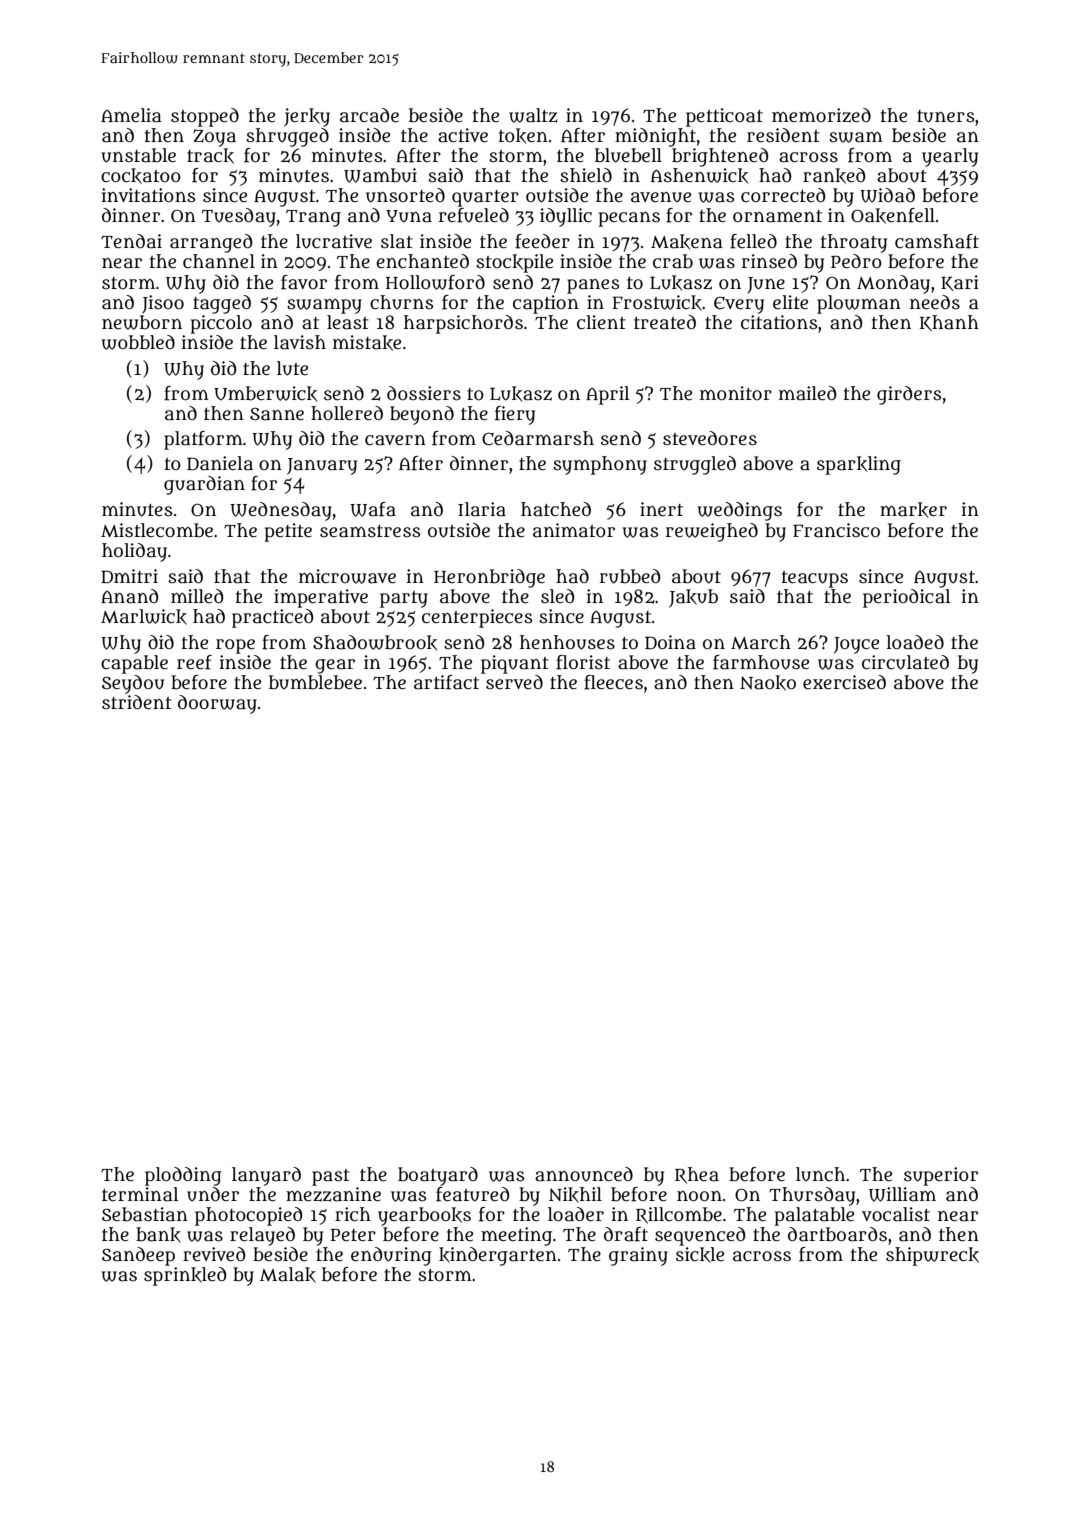 This screenshot has height=1527, width=1080. What do you see at coordinates (369, 115) in the screenshot?
I see `arcade` at bounding box center [369, 115].
